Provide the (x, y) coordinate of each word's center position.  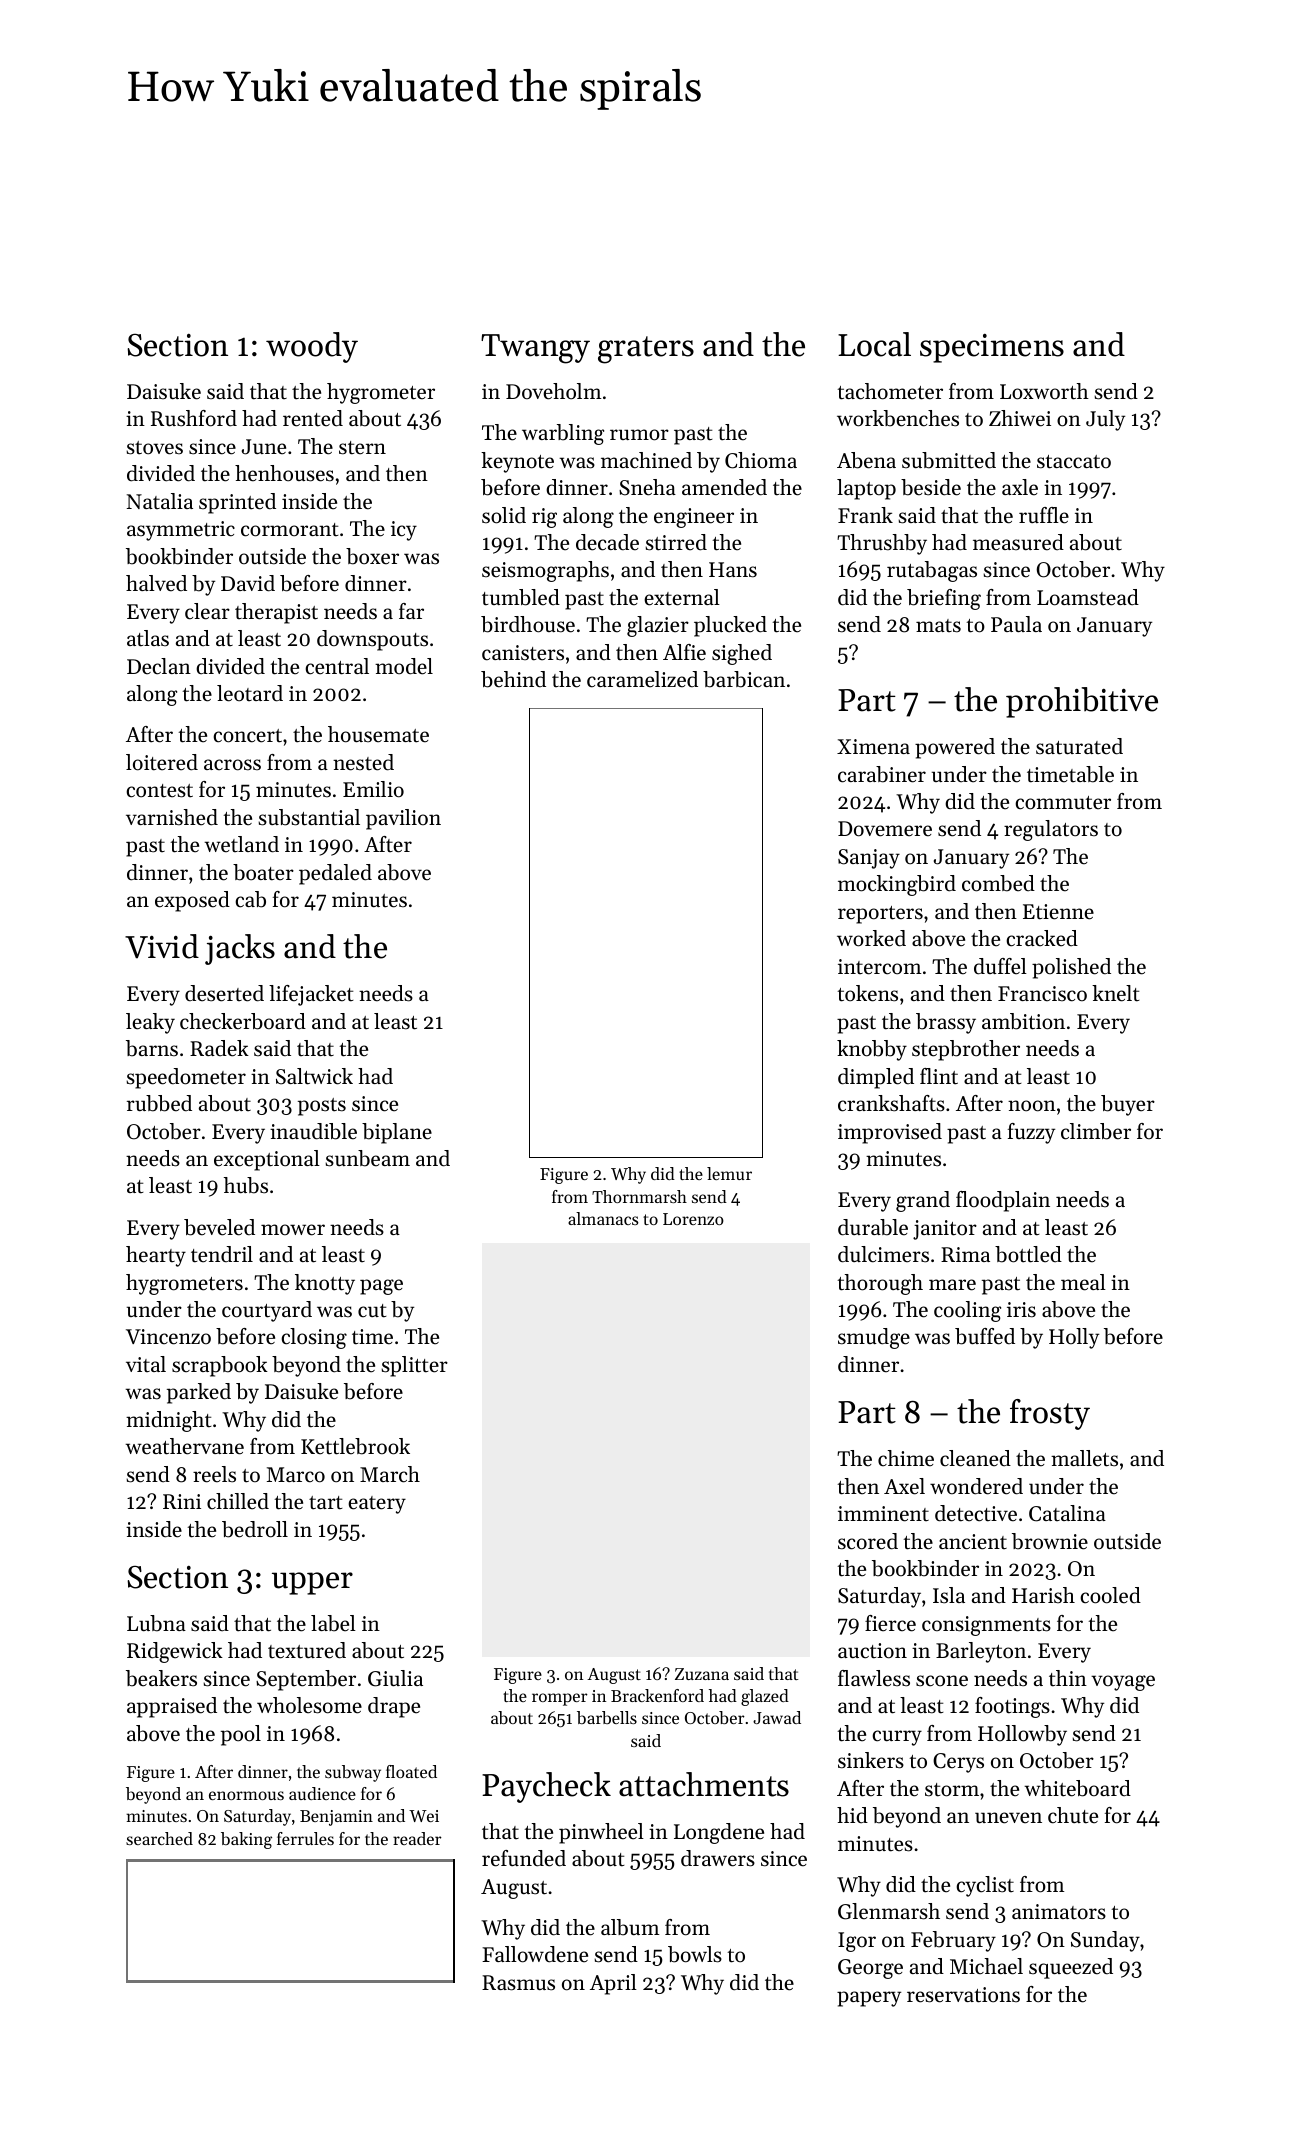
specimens (992, 348)
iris (1021, 1310)
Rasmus (518, 1983)
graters (646, 350)
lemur (729, 1173)
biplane (397, 1133)
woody (312, 347)
